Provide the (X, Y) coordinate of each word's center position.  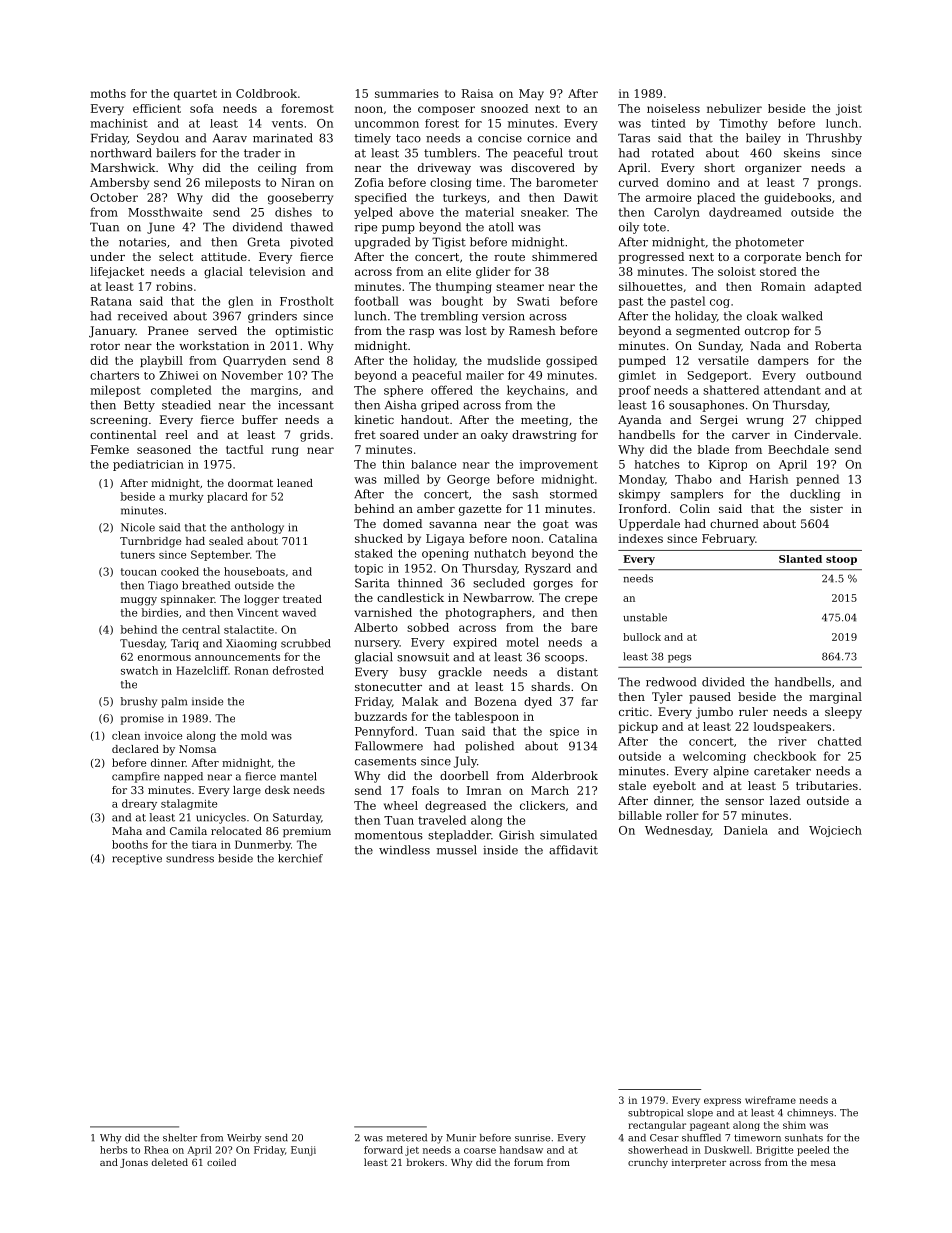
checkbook (785, 756)
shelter (180, 1138)
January (112, 332)
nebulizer (734, 108)
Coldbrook (266, 93)
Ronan (252, 670)
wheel (401, 805)
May (531, 95)
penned (817, 480)
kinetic (374, 419)
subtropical (655, 1114)
